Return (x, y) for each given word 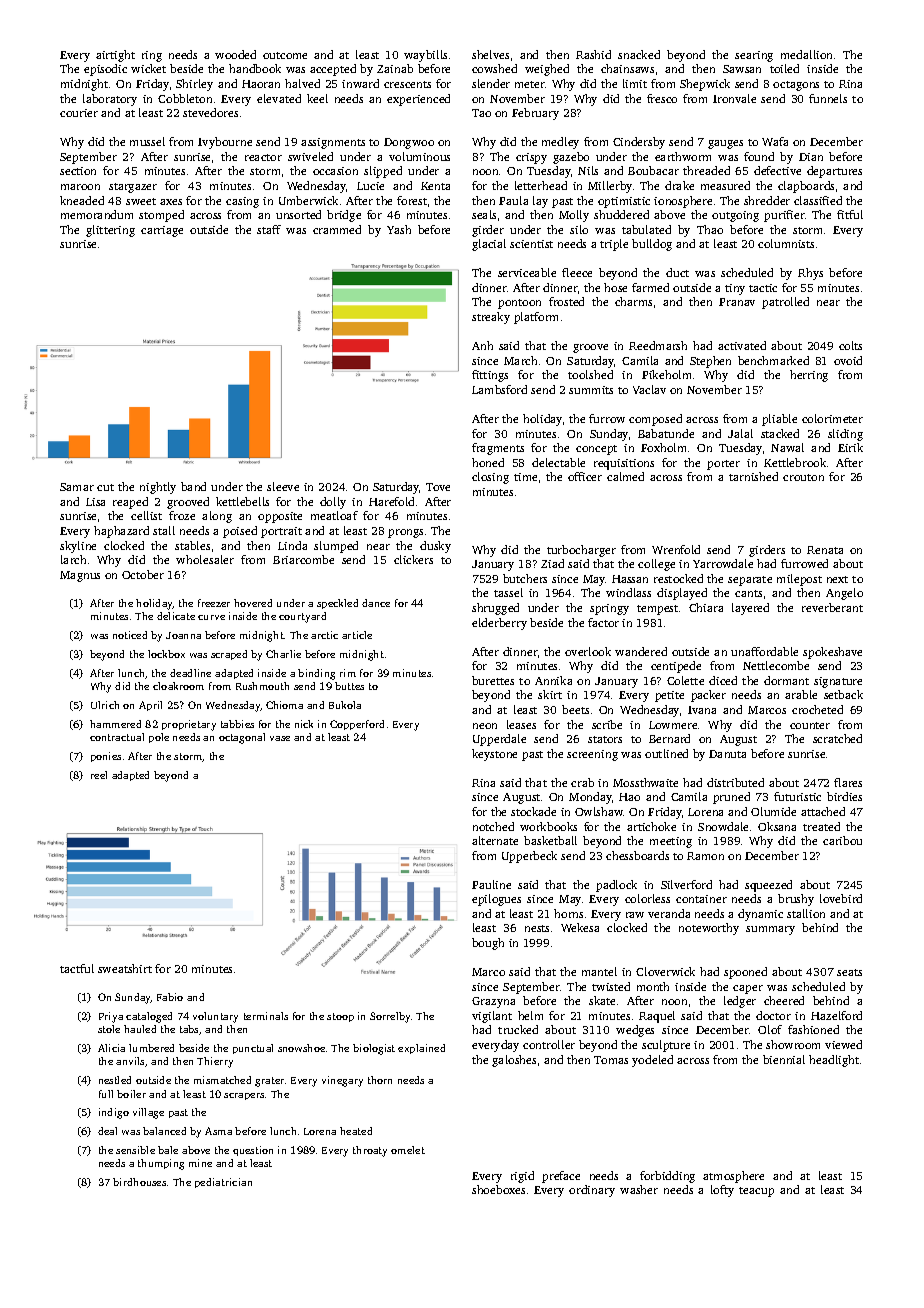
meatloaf (334, 515)
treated (821, 826)
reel (99, 775)
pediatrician (223, 1183)
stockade (533, 811)
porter (723, 465)
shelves (490, 54)
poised (240, 532)
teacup (756, 1192)
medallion (806, 54)
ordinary (592, 1191)
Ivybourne (225, 143)
